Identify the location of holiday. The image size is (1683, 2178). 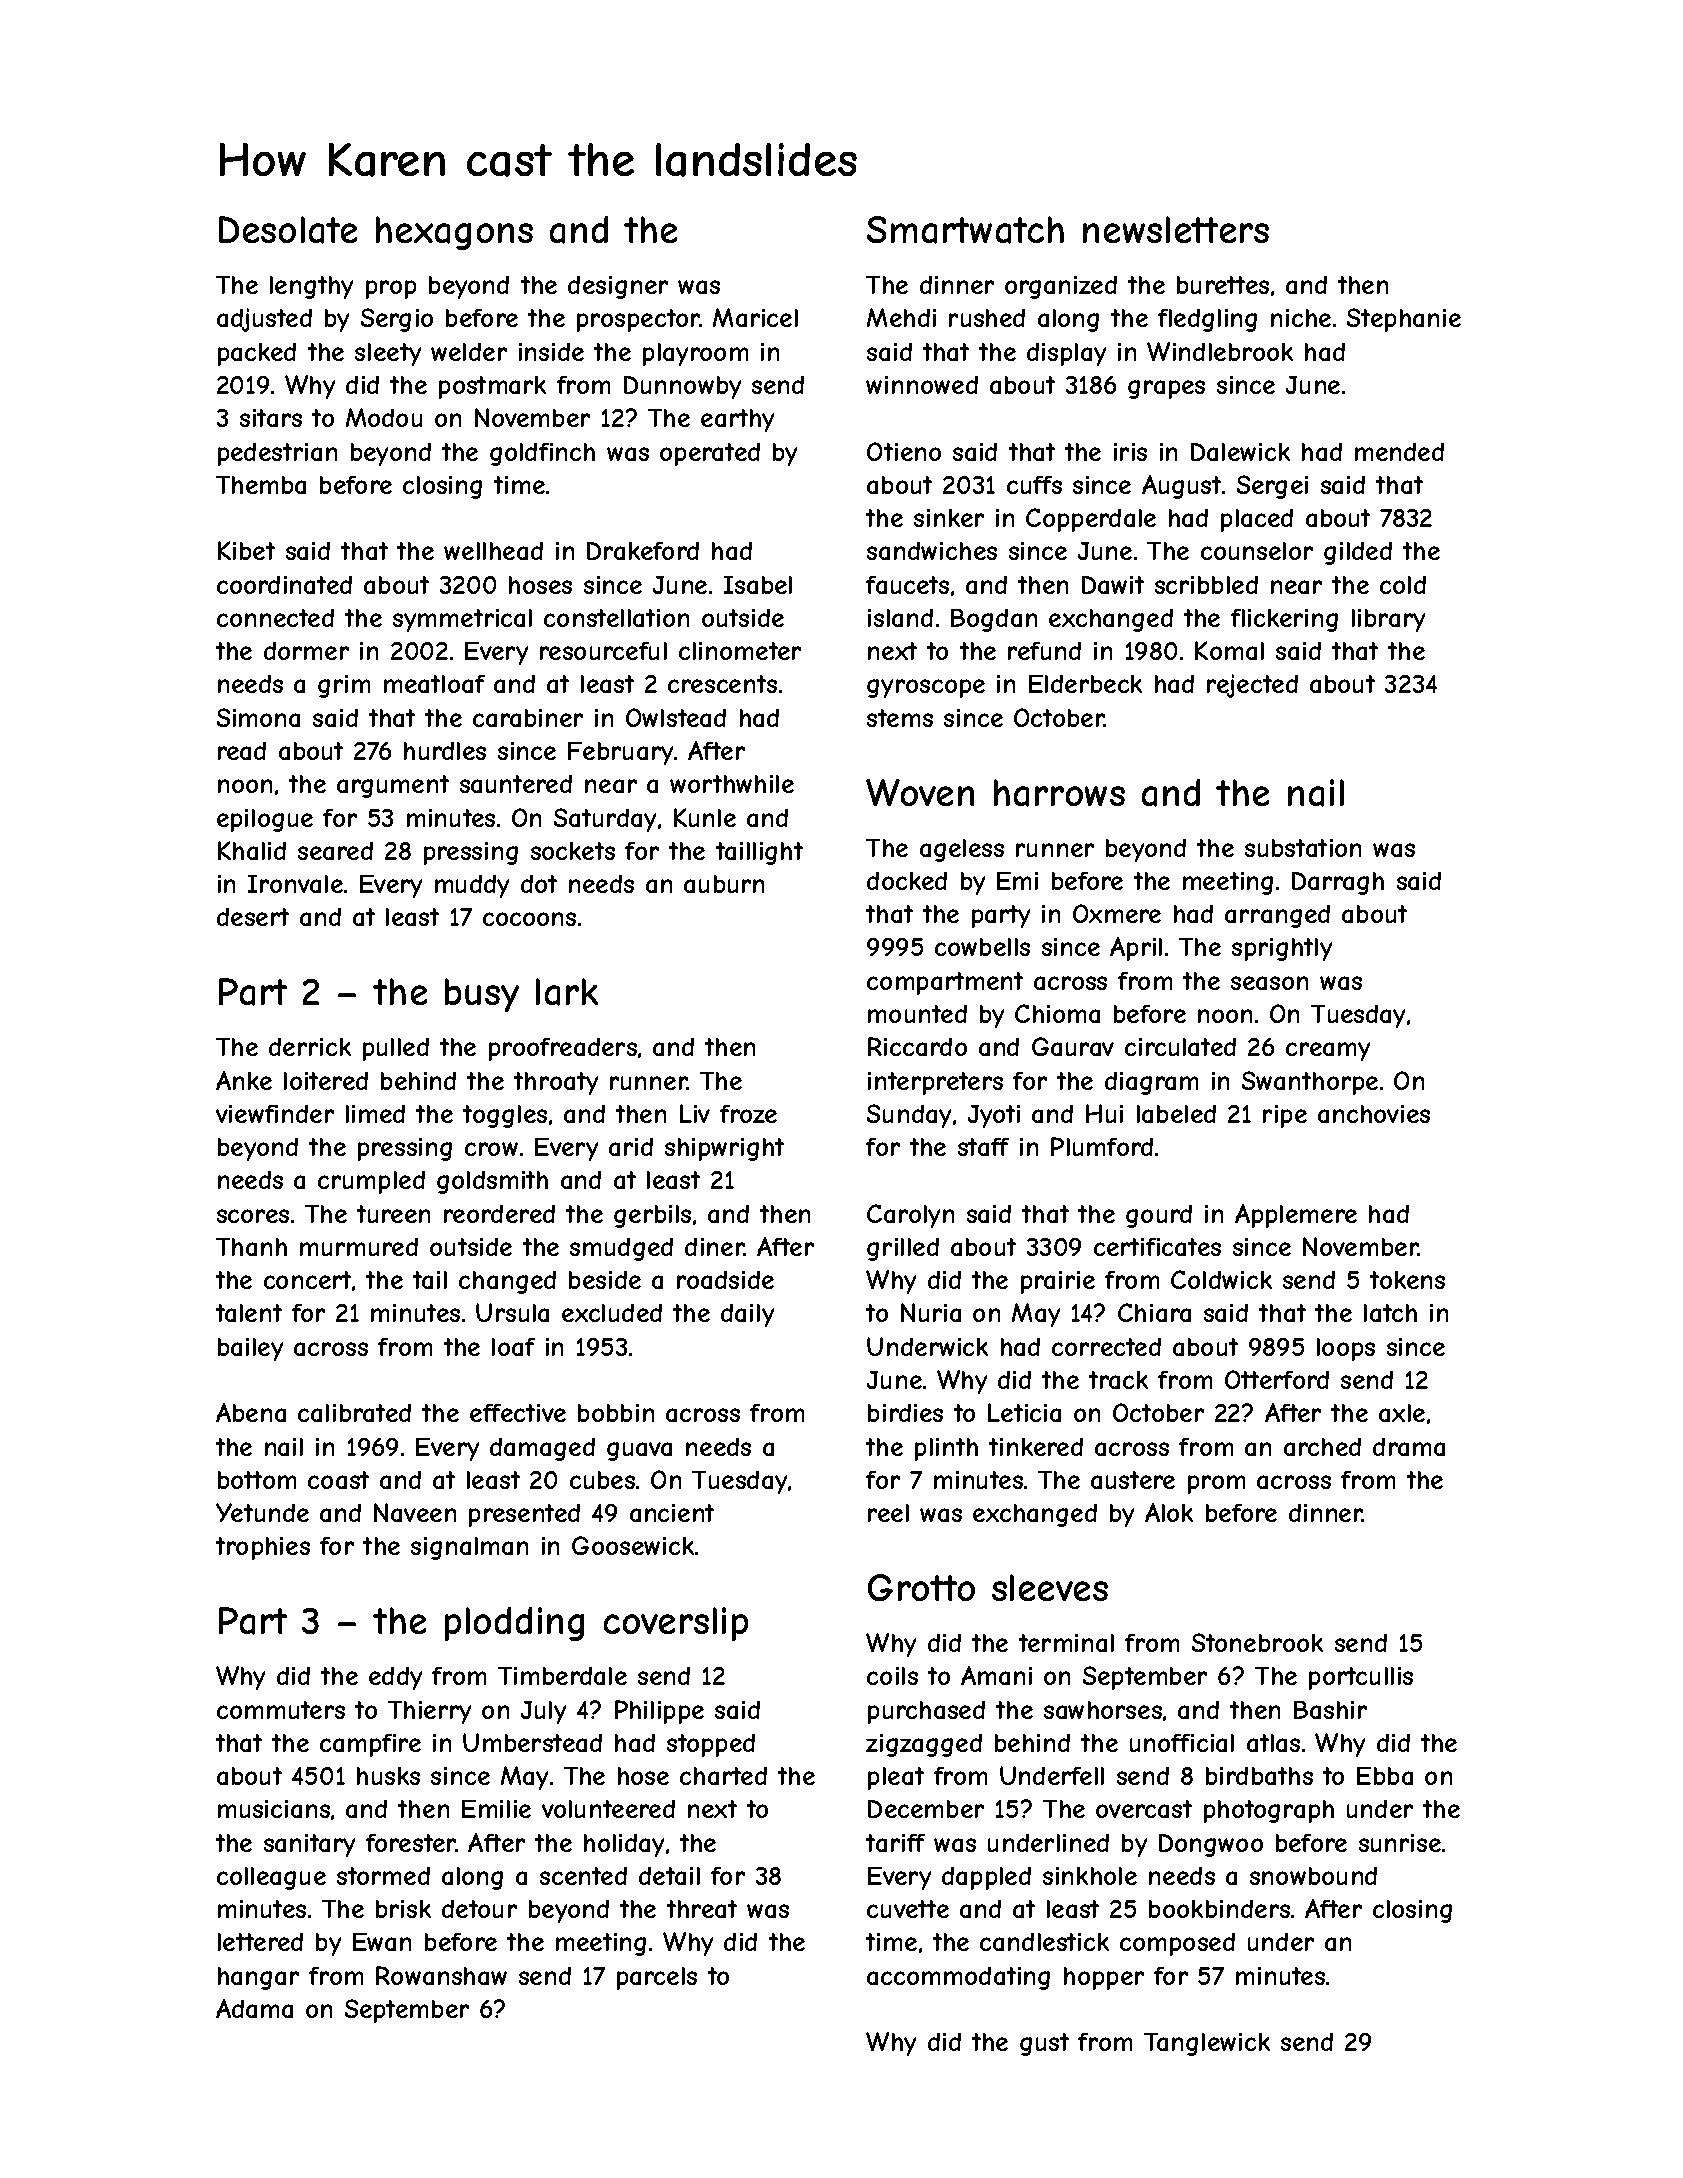
(624, 1845).
